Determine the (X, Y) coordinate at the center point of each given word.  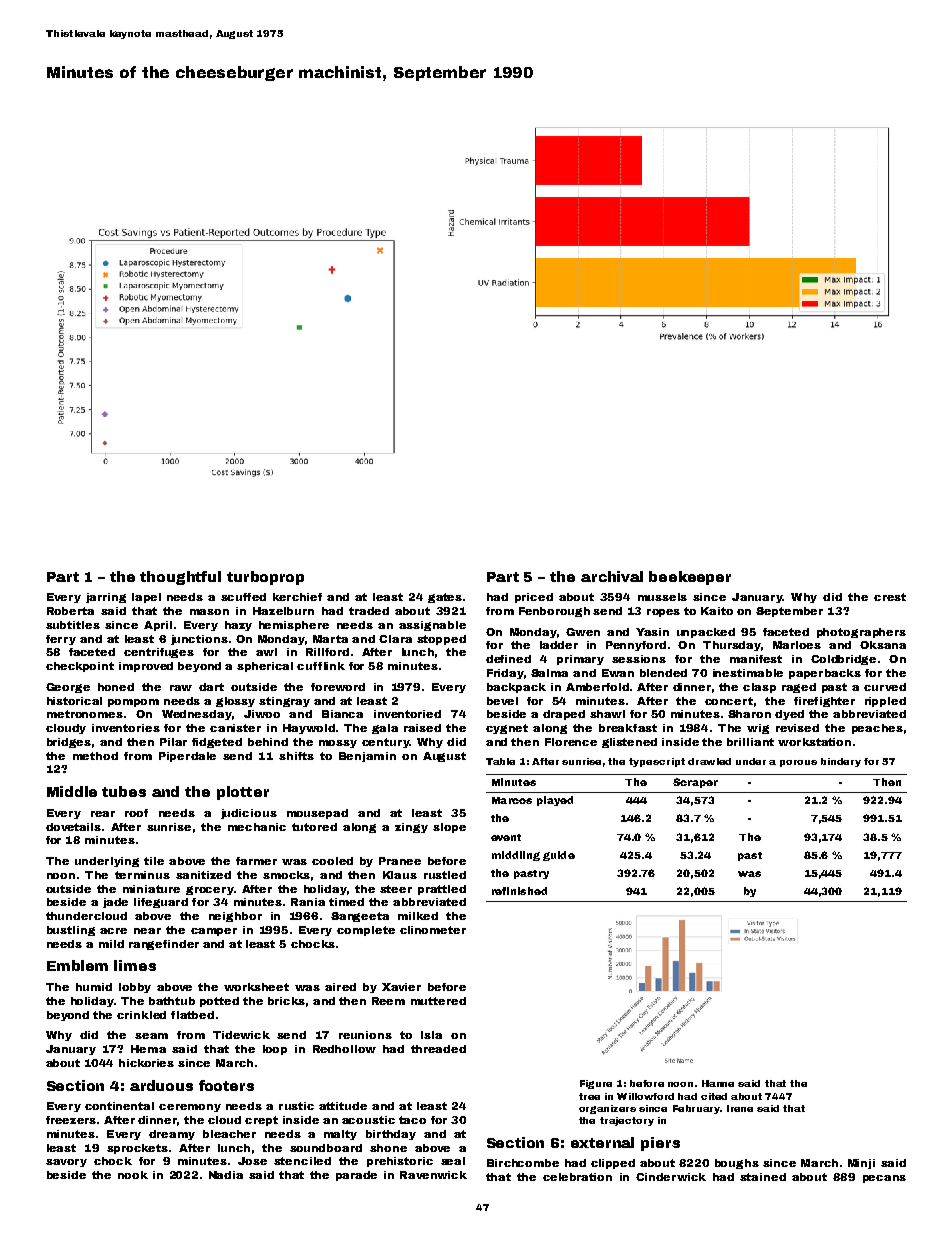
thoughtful (180, 578)
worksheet (256, 987)
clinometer (433, 930)
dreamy (172, 1135)
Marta (330, 639)
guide (559, 856)
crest (890, 597)
